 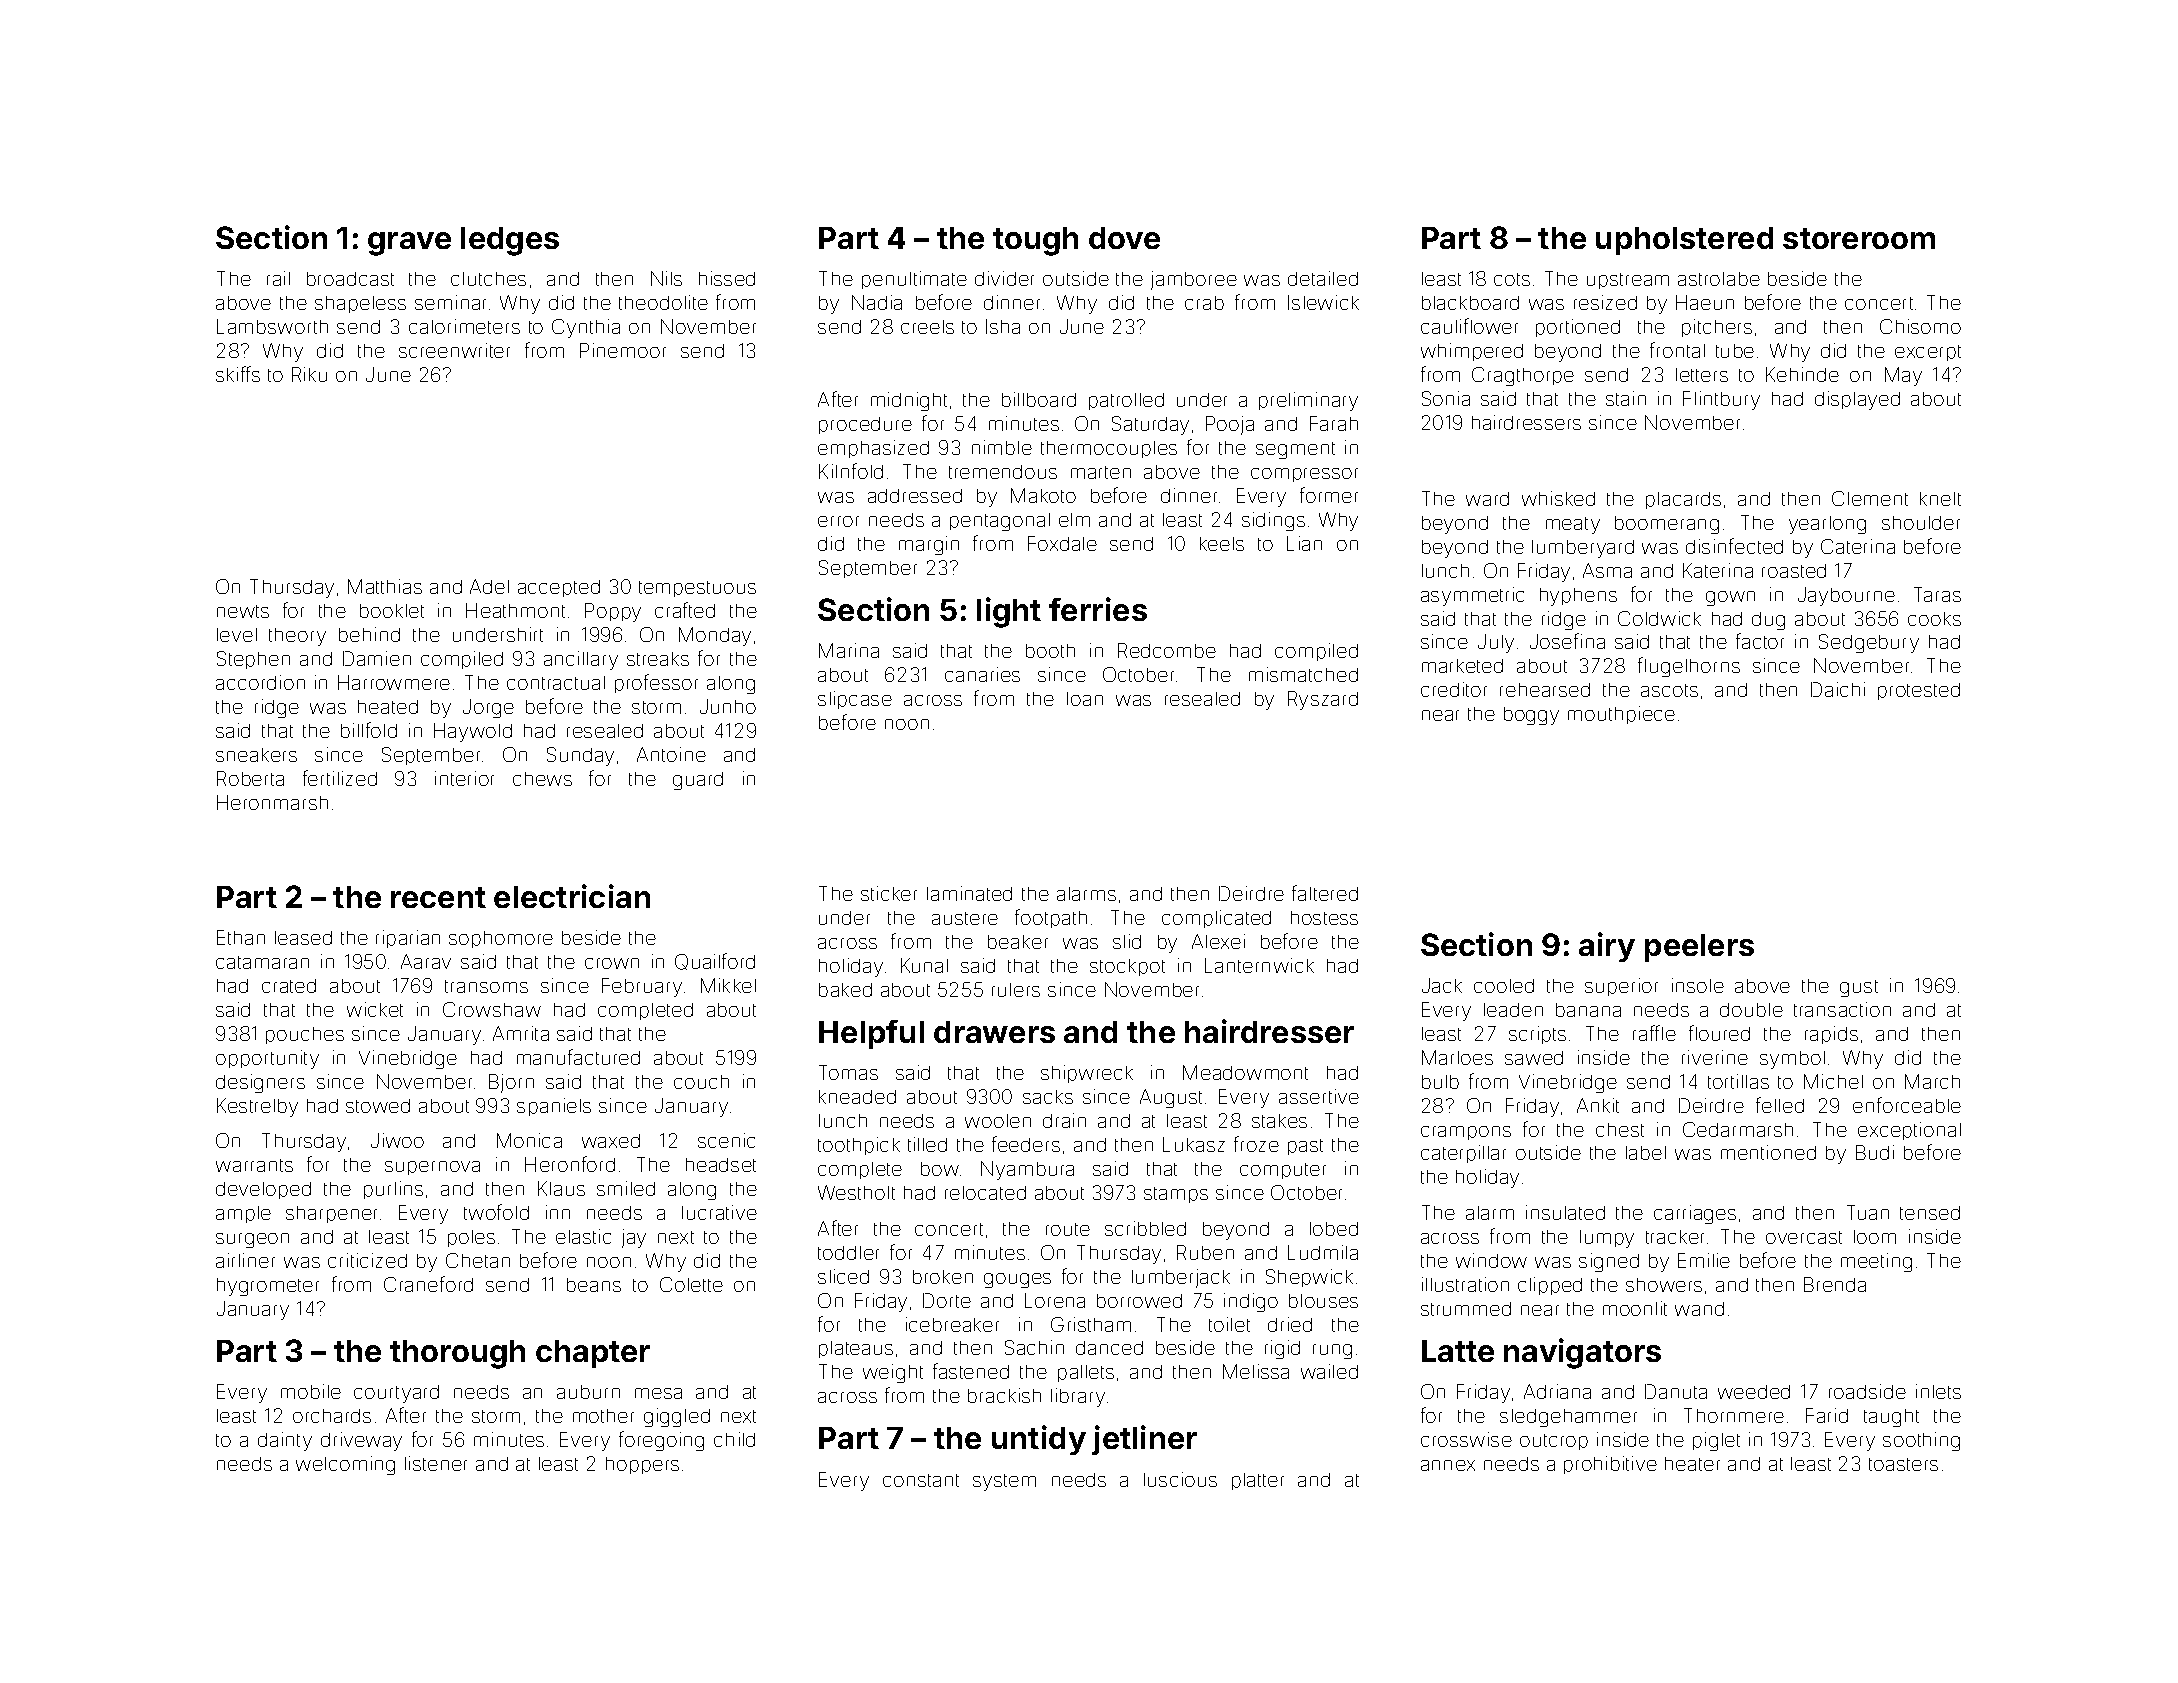 I want to click on blackboard, so click(x=1470, y=303).
